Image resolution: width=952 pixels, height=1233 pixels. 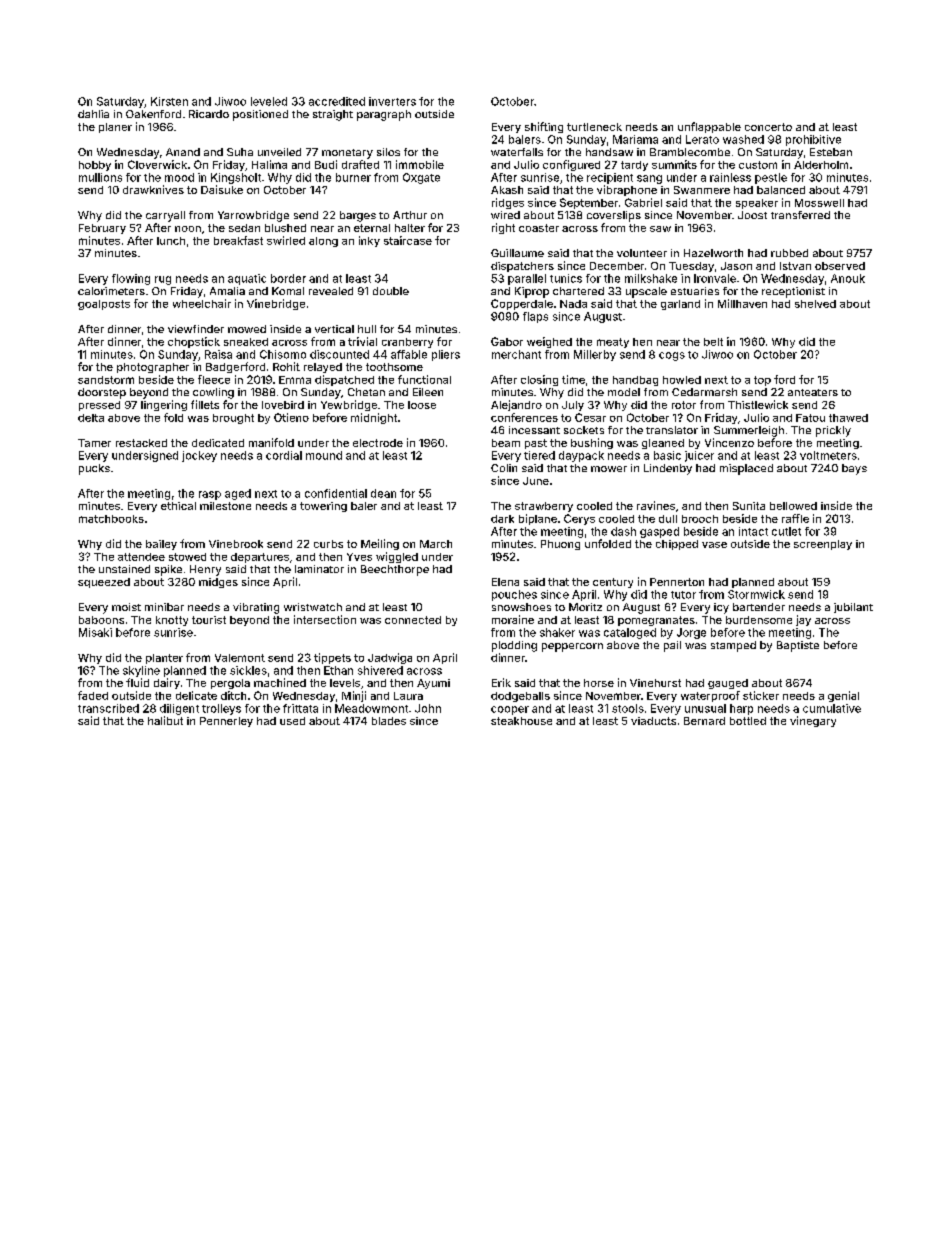 What do you see at coordinates (367, 329) in the screenshot?
I see `hull` at bounding box center [367, 329].
